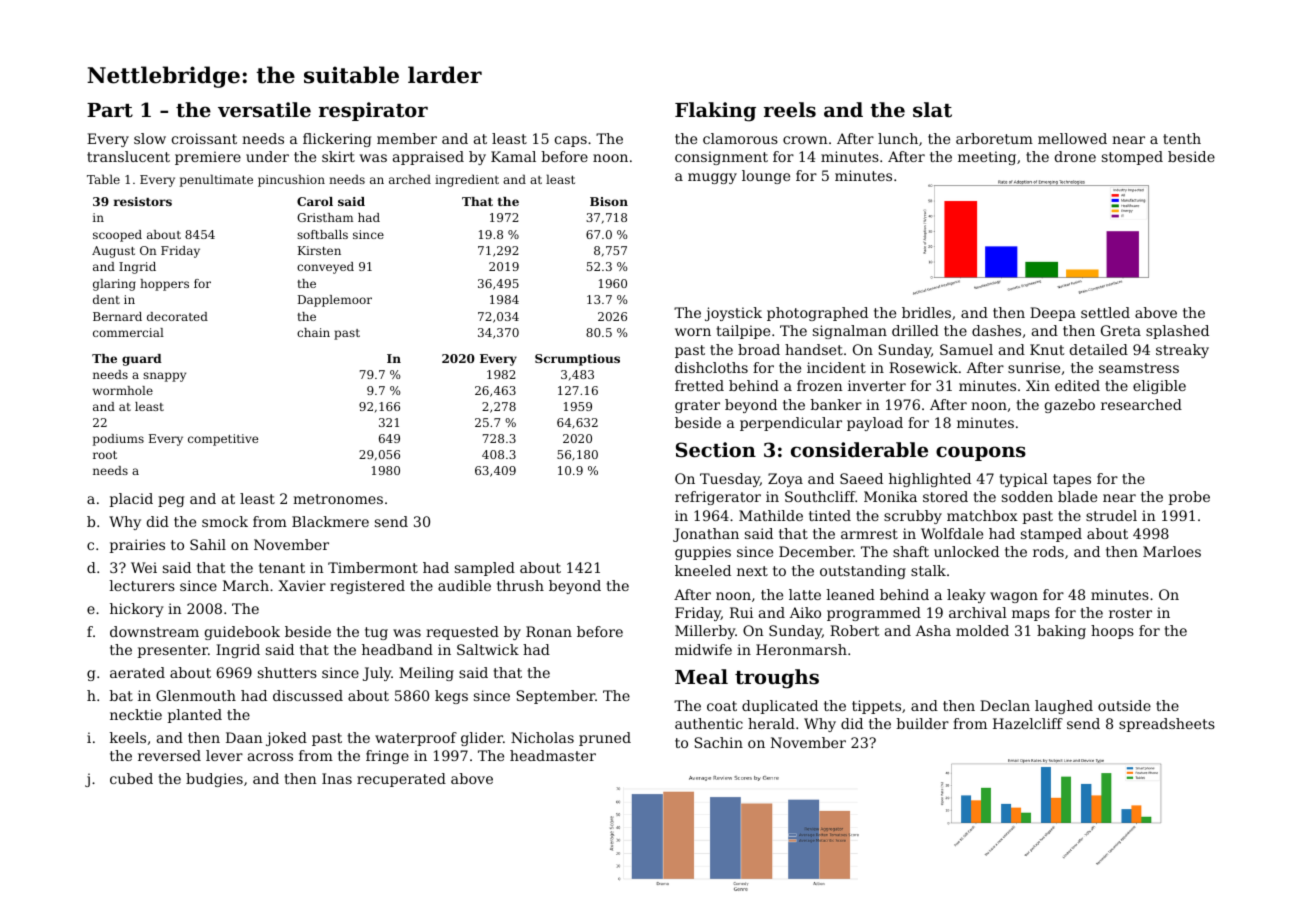 The width and height of the document is (1308, 924). Describe the element at coordinates (286, 739) in the document. I see `joked` at that location.
